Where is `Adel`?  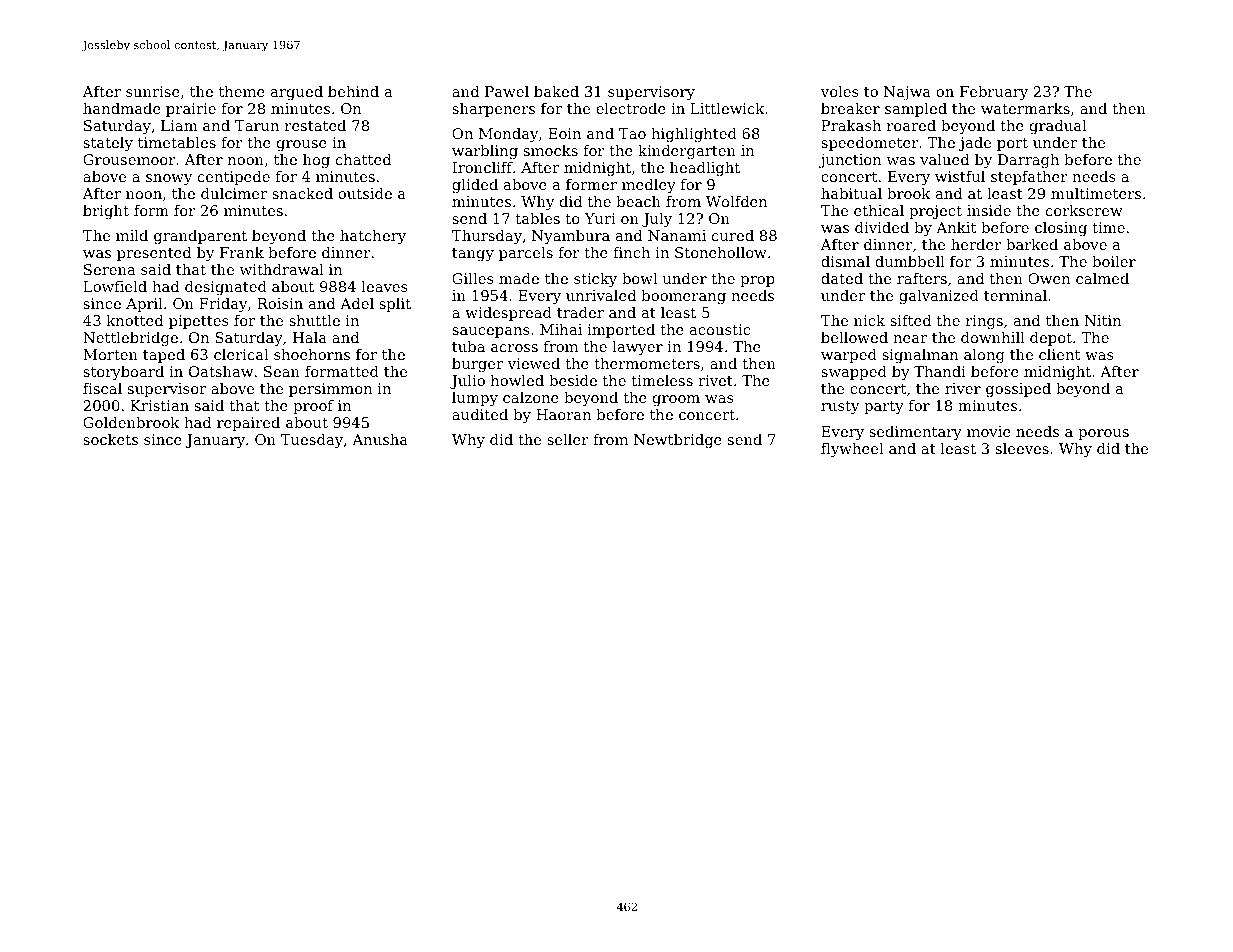 Adel is located at coordinates (357, 303).
